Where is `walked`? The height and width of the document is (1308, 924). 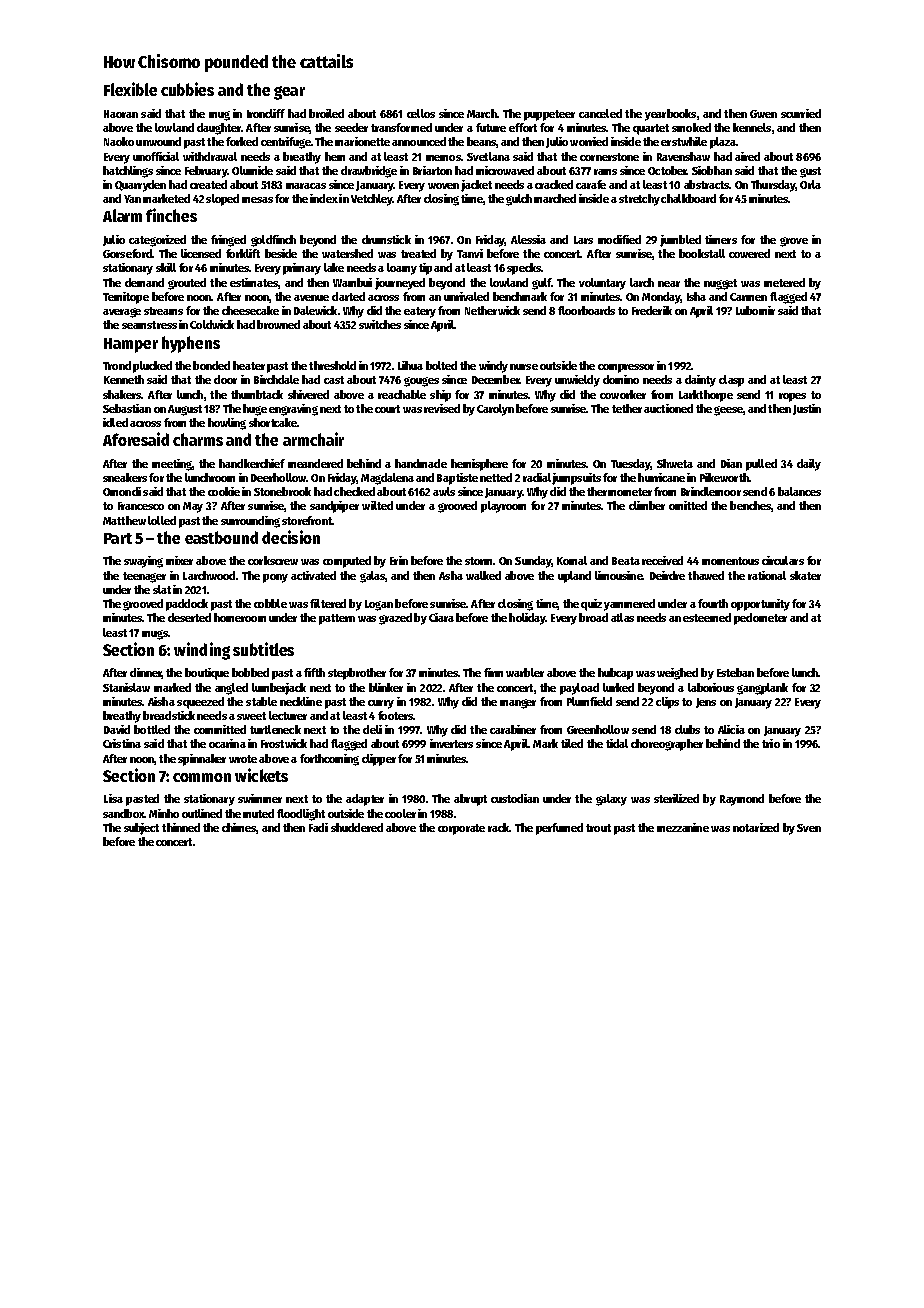
walked is located at coordinates (483, 575).
